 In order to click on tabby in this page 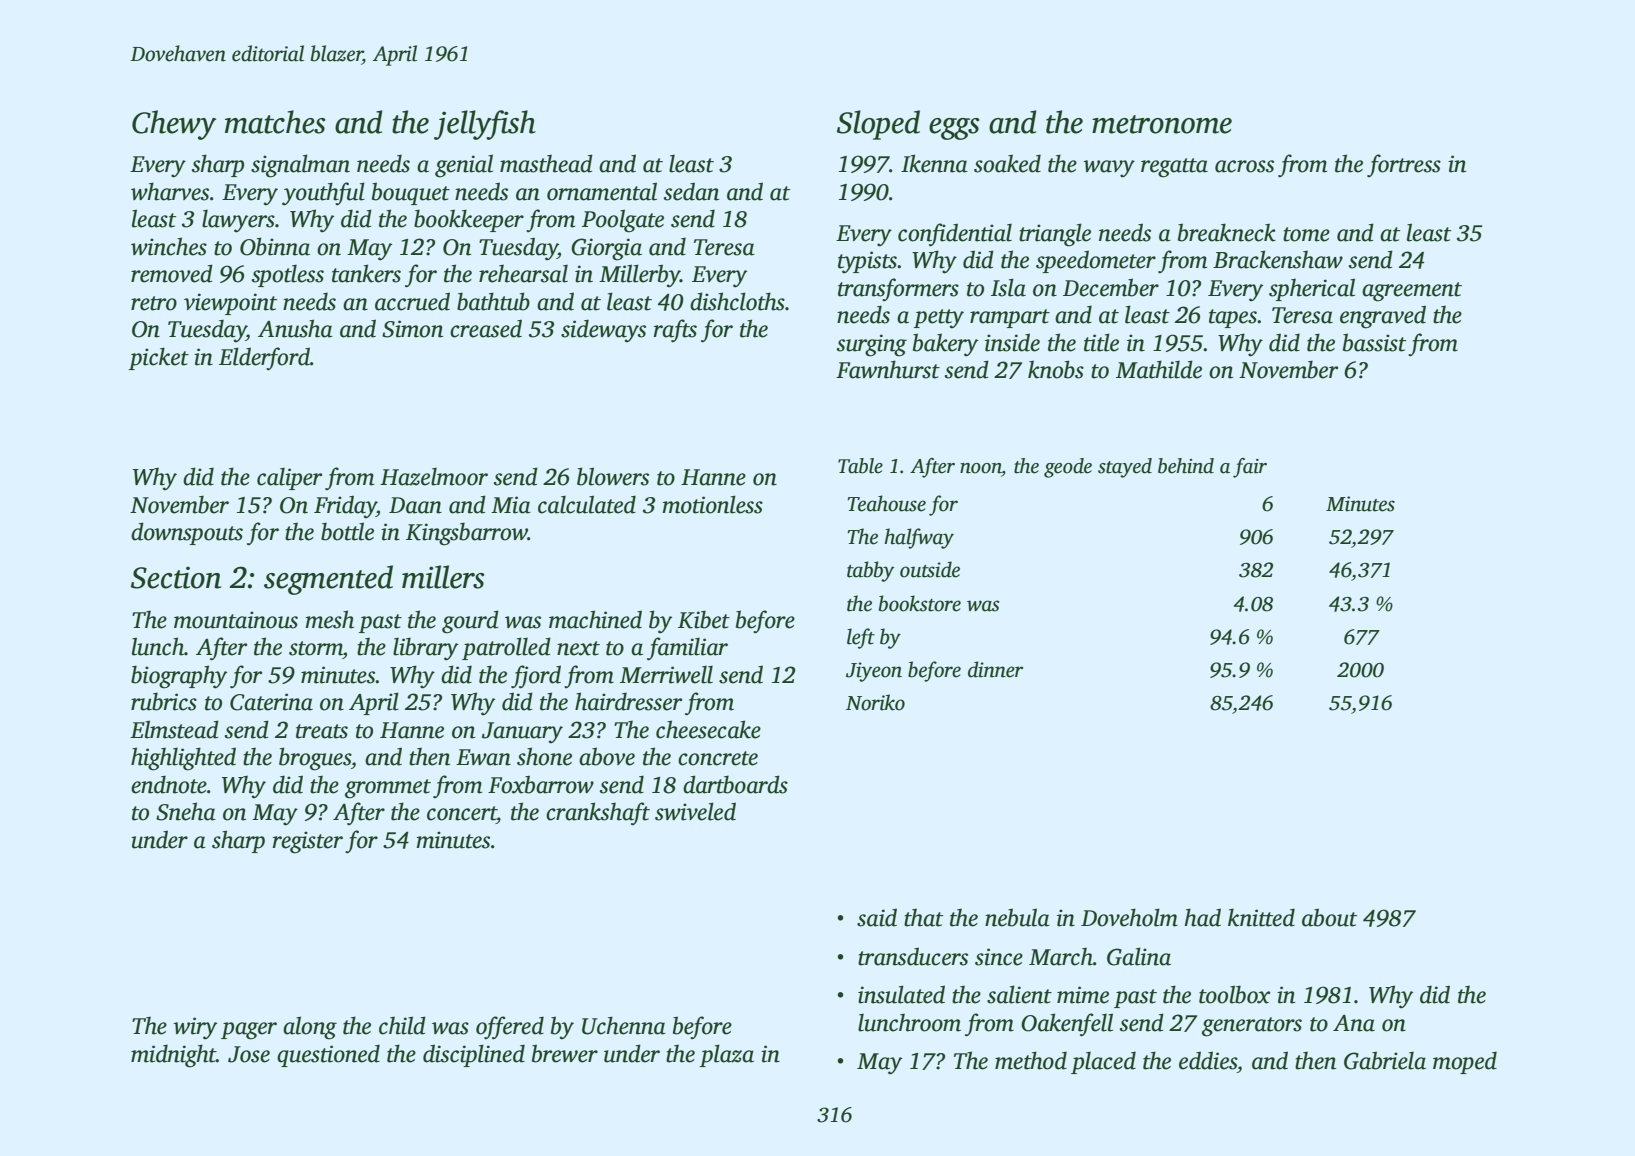, I will do `click(870, 571)`.
